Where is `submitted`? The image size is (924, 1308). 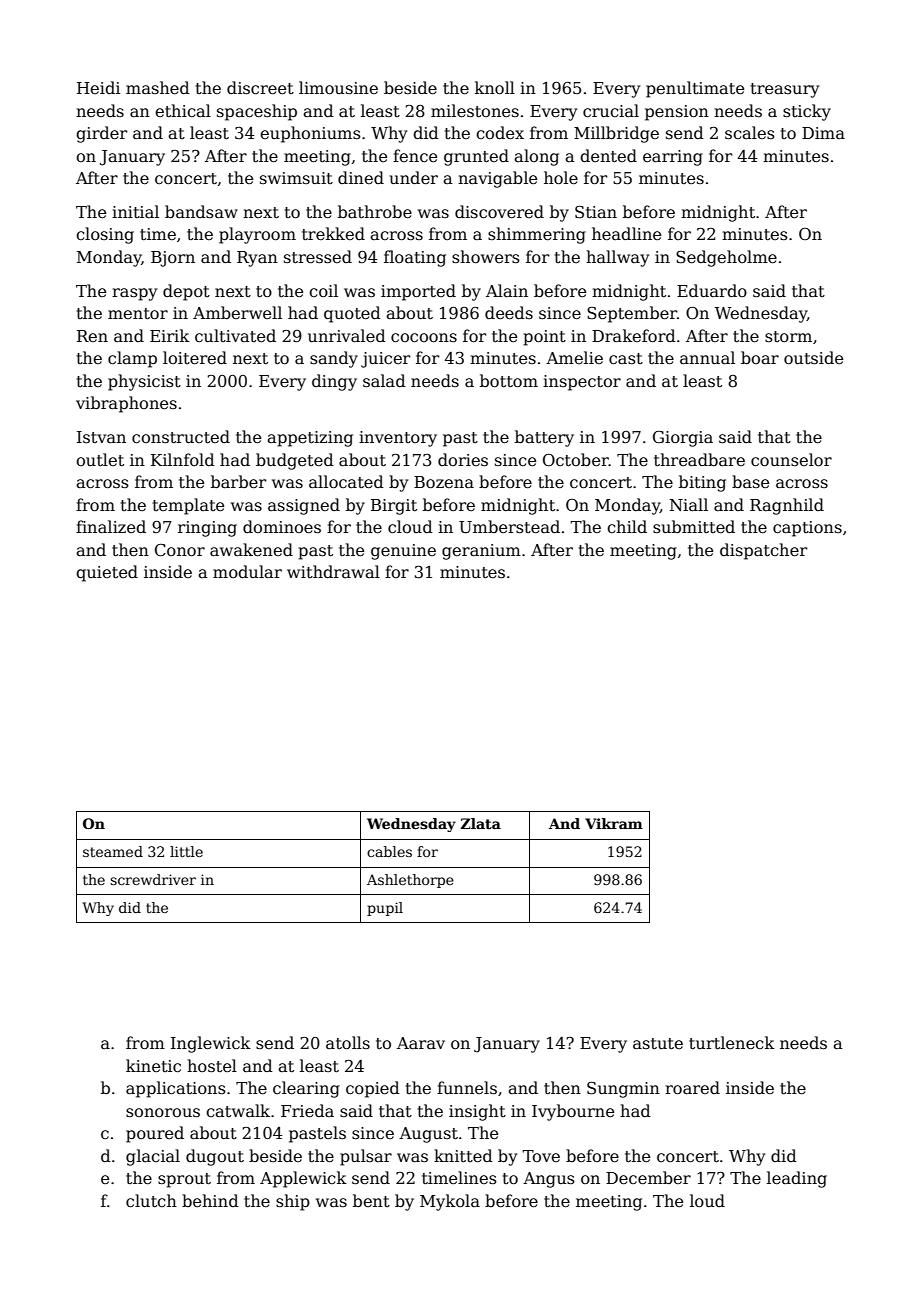 submitted is located at coordinates (694, 527).
